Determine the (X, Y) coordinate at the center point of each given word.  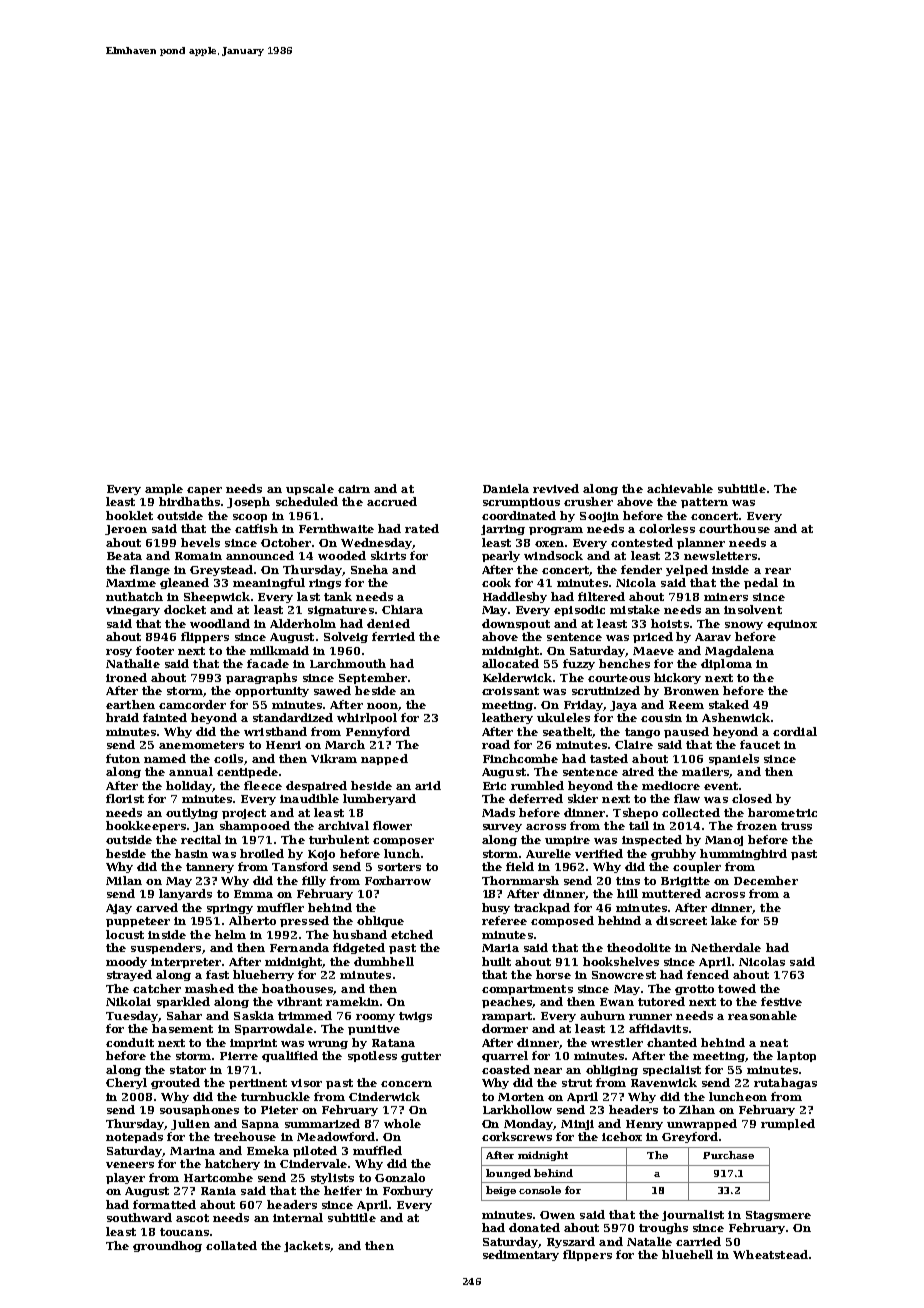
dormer (505, 1028)
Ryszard (571, 1242)
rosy (119, 653)
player (125, 1178)
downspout (516, 624)
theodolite (639, 947)
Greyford (690, 1137)
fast (217, 974)
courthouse (734, 528)
